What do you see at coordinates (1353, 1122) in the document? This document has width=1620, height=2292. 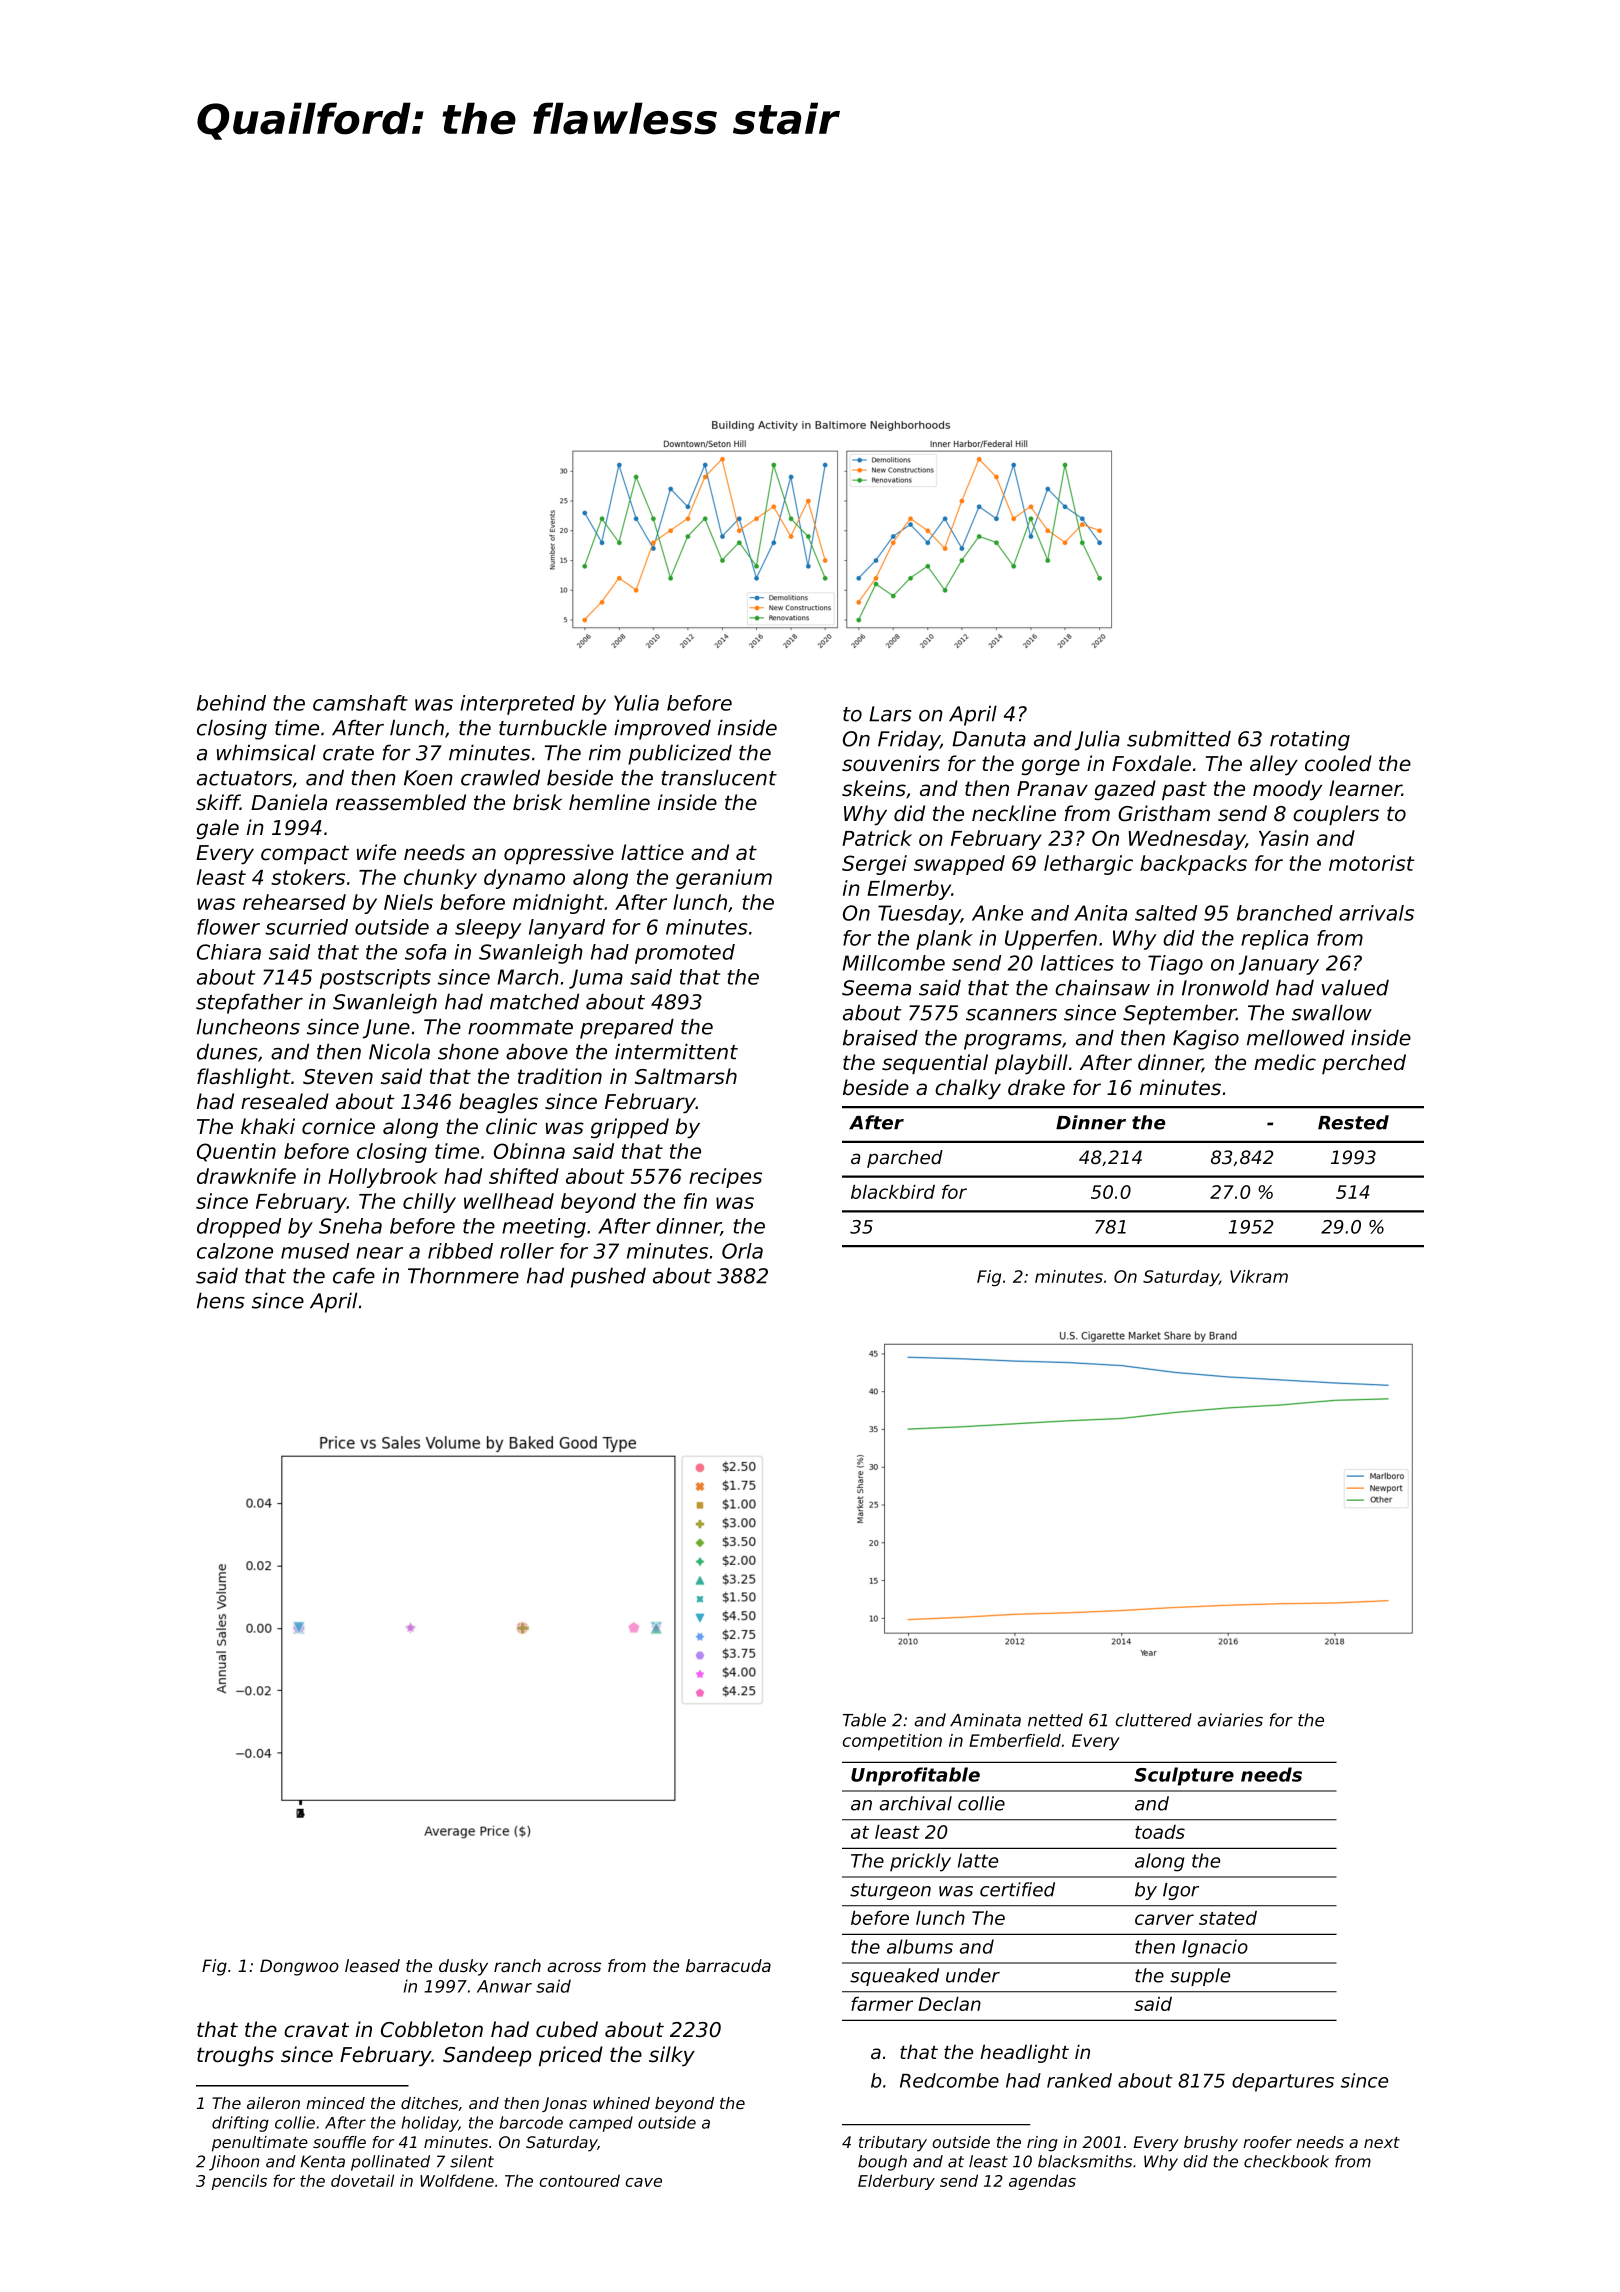 I see `Rested` at bounding box center [1353, 1122].
